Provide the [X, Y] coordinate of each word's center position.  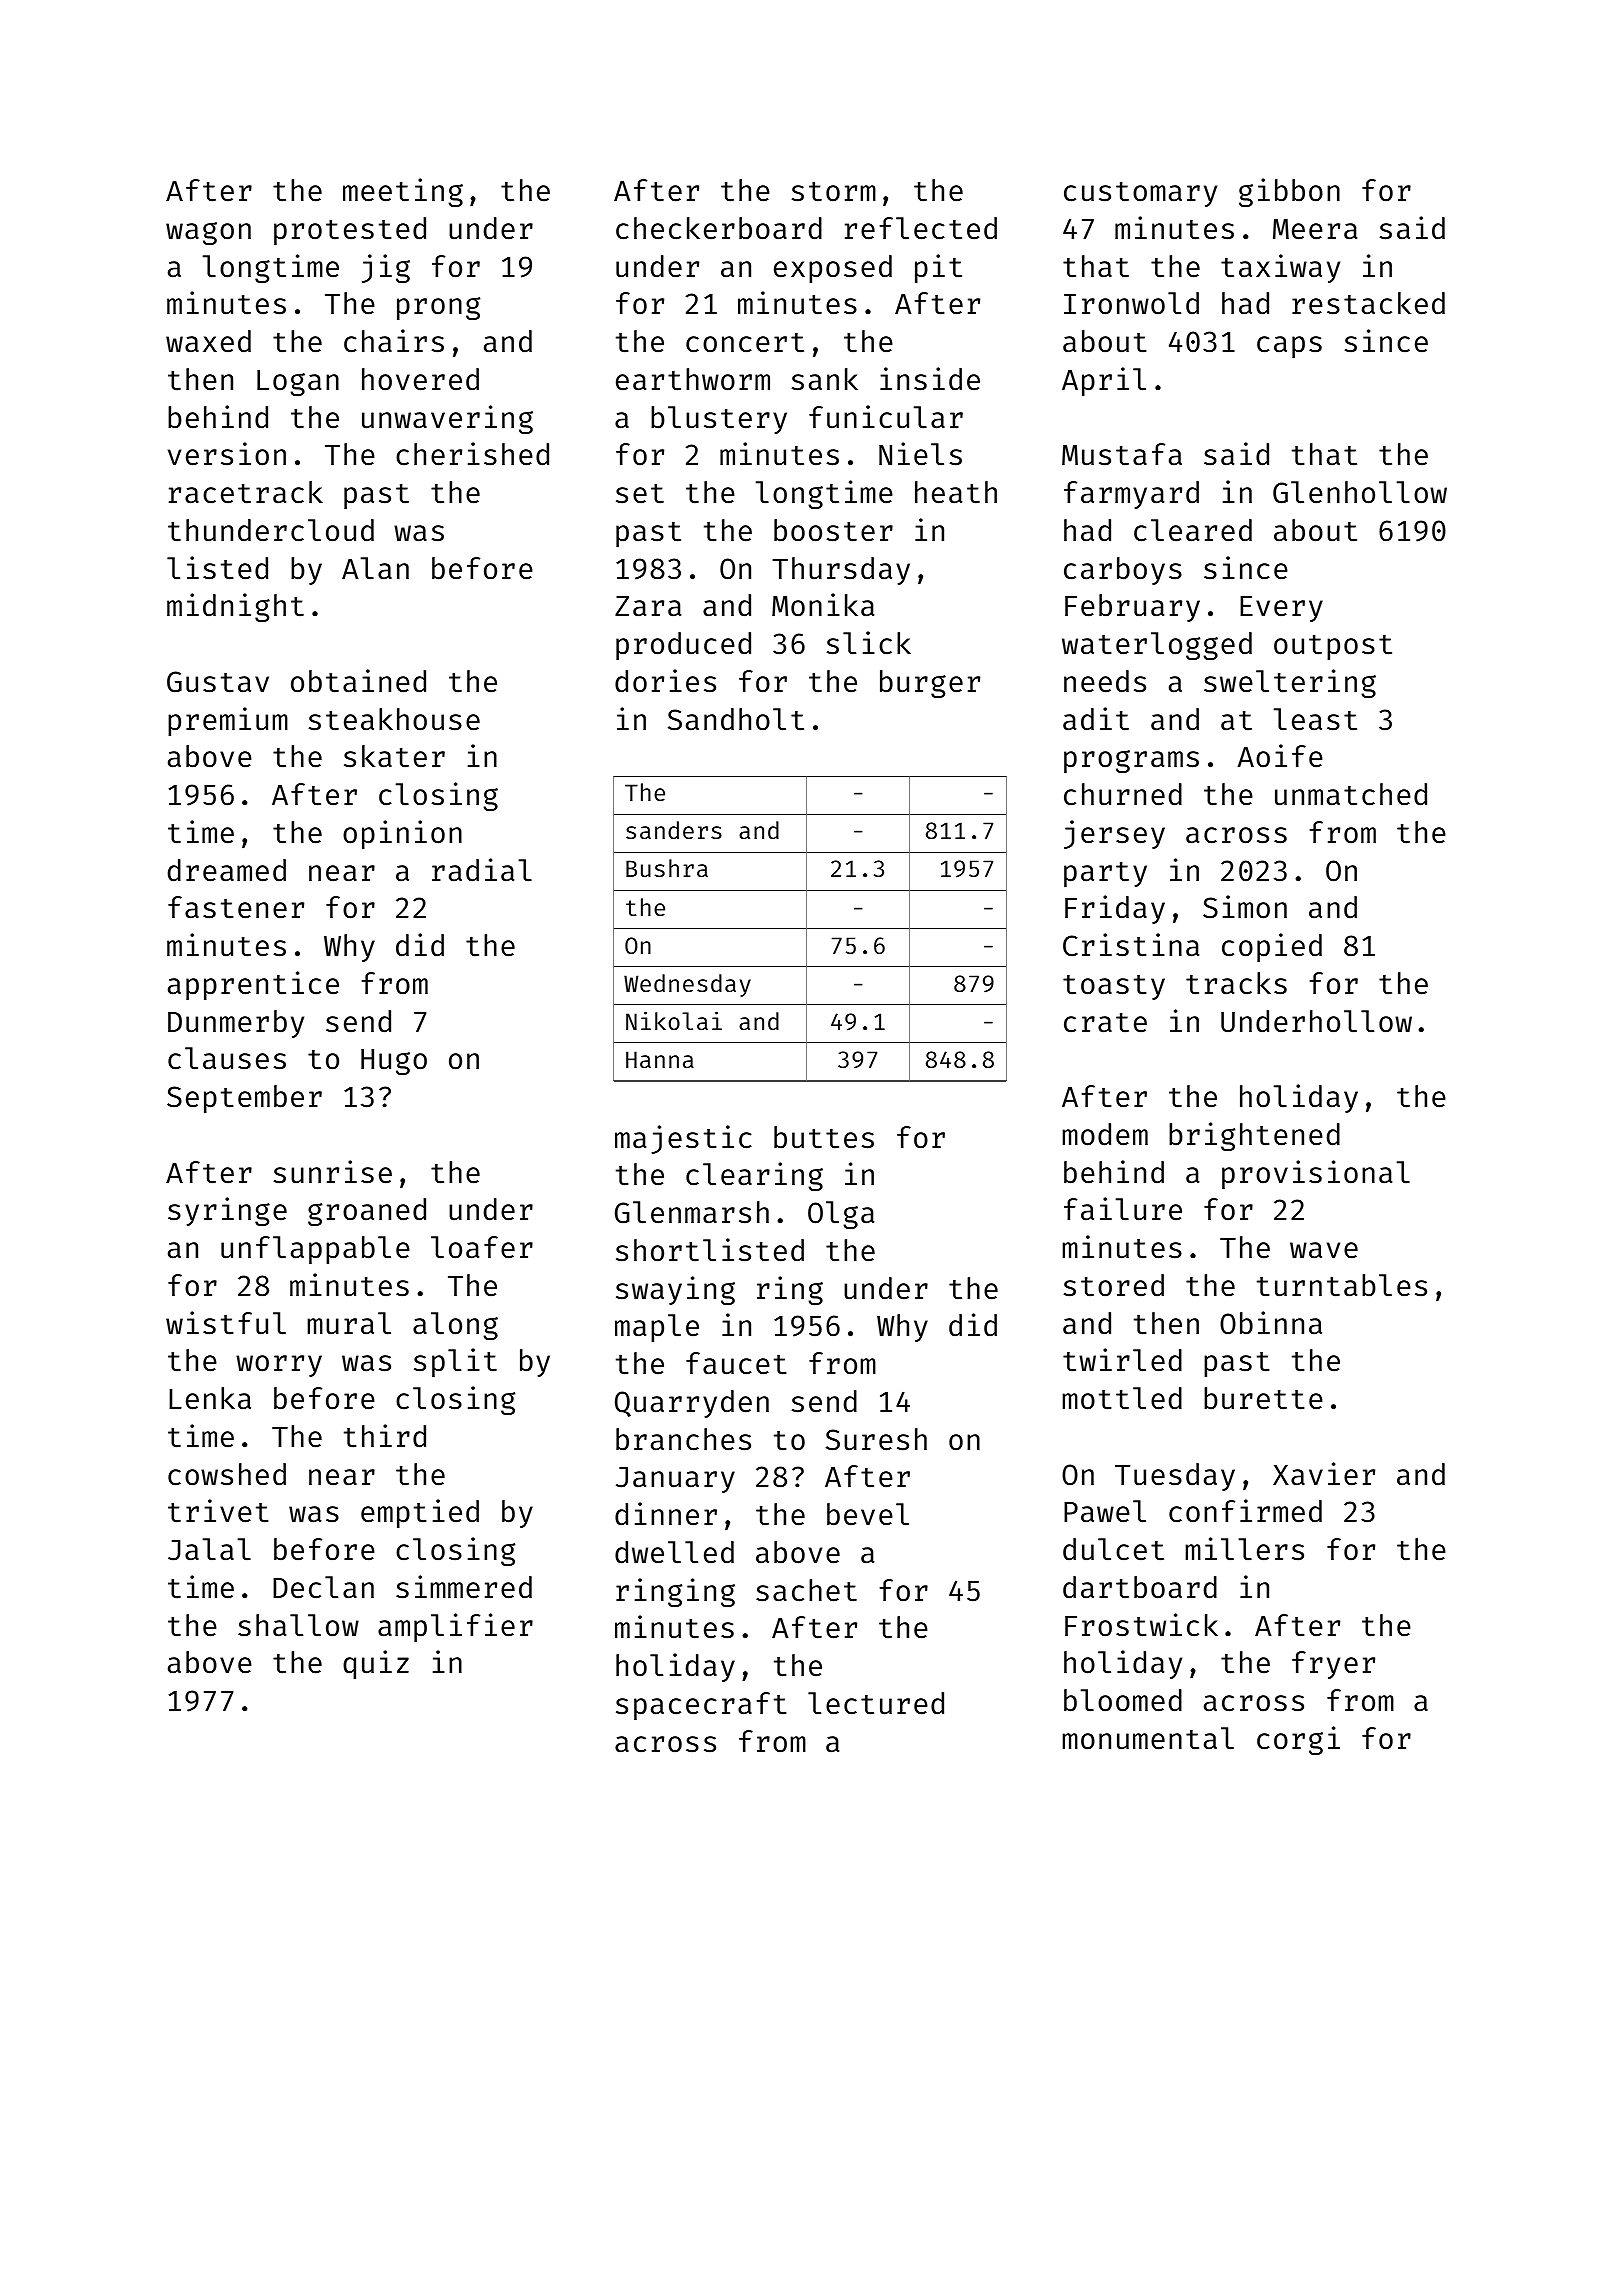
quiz [376, 1664]
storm [834, 192]
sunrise [333, 1172]
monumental [1148, 1738]
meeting [403, 192]
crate [1105, 1023]
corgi [1298, 1740]
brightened [1254, 1136]
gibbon [1289, 192]
